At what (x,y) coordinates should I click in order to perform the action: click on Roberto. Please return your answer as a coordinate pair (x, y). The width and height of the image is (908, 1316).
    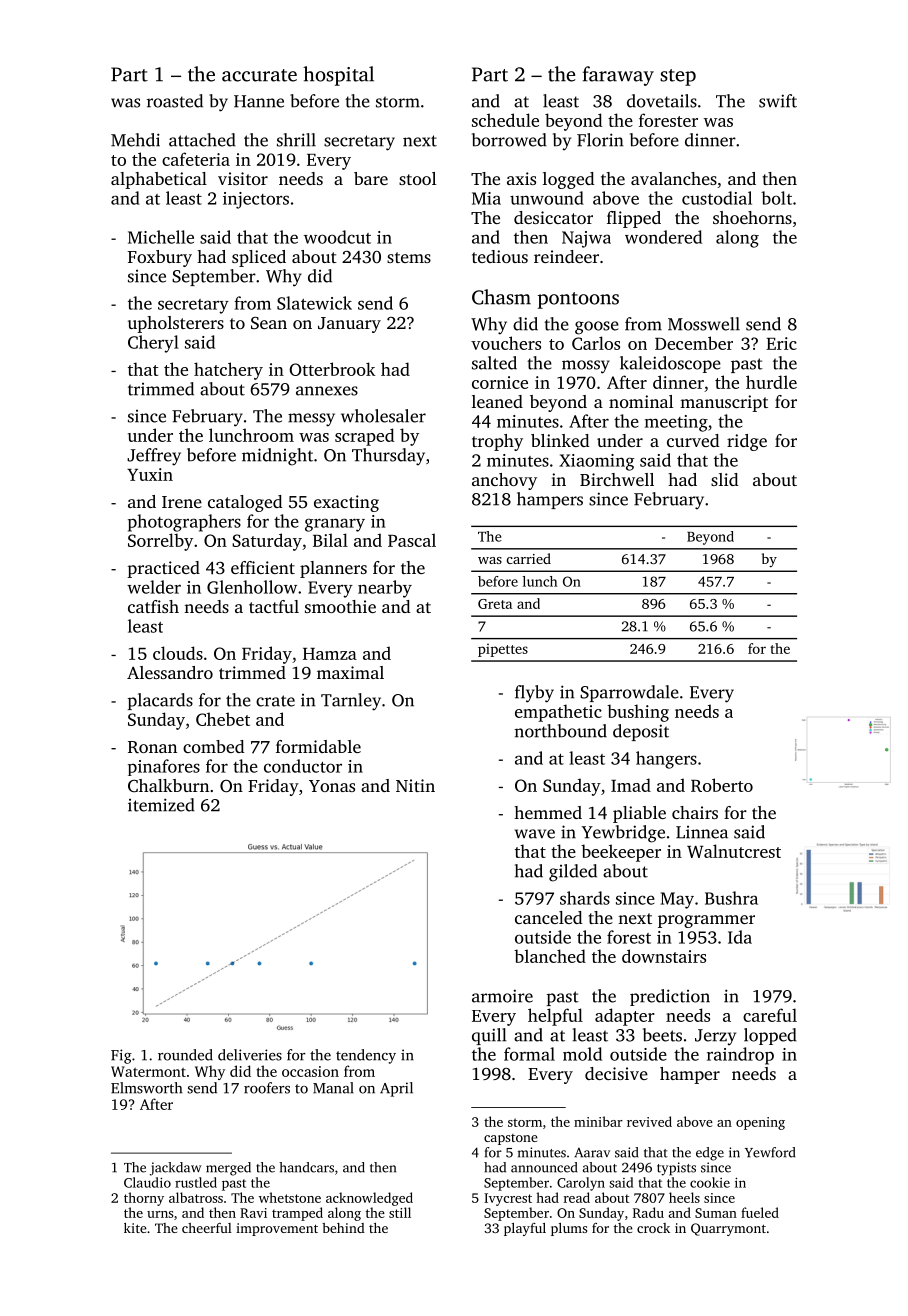
    Looking at the image, I should click on (722, 785).
